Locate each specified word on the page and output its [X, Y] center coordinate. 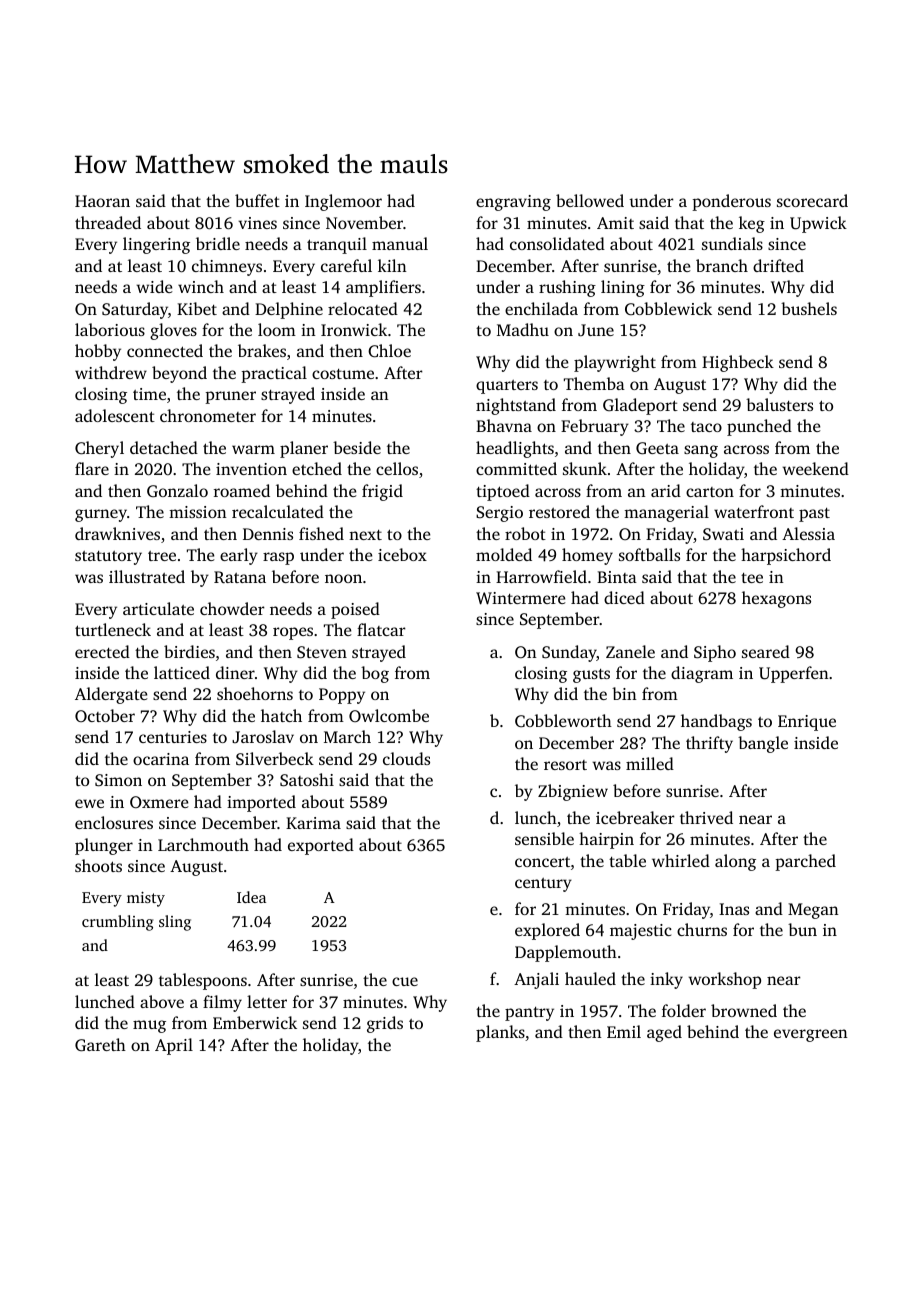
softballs [649, 554]
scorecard [812, 200]
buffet [257, 200]
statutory [108, 558]
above [162, 1001]
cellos [397, 468]
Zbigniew [573, 792]
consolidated [557, 243]
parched [805, 862]
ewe [89, 803]
